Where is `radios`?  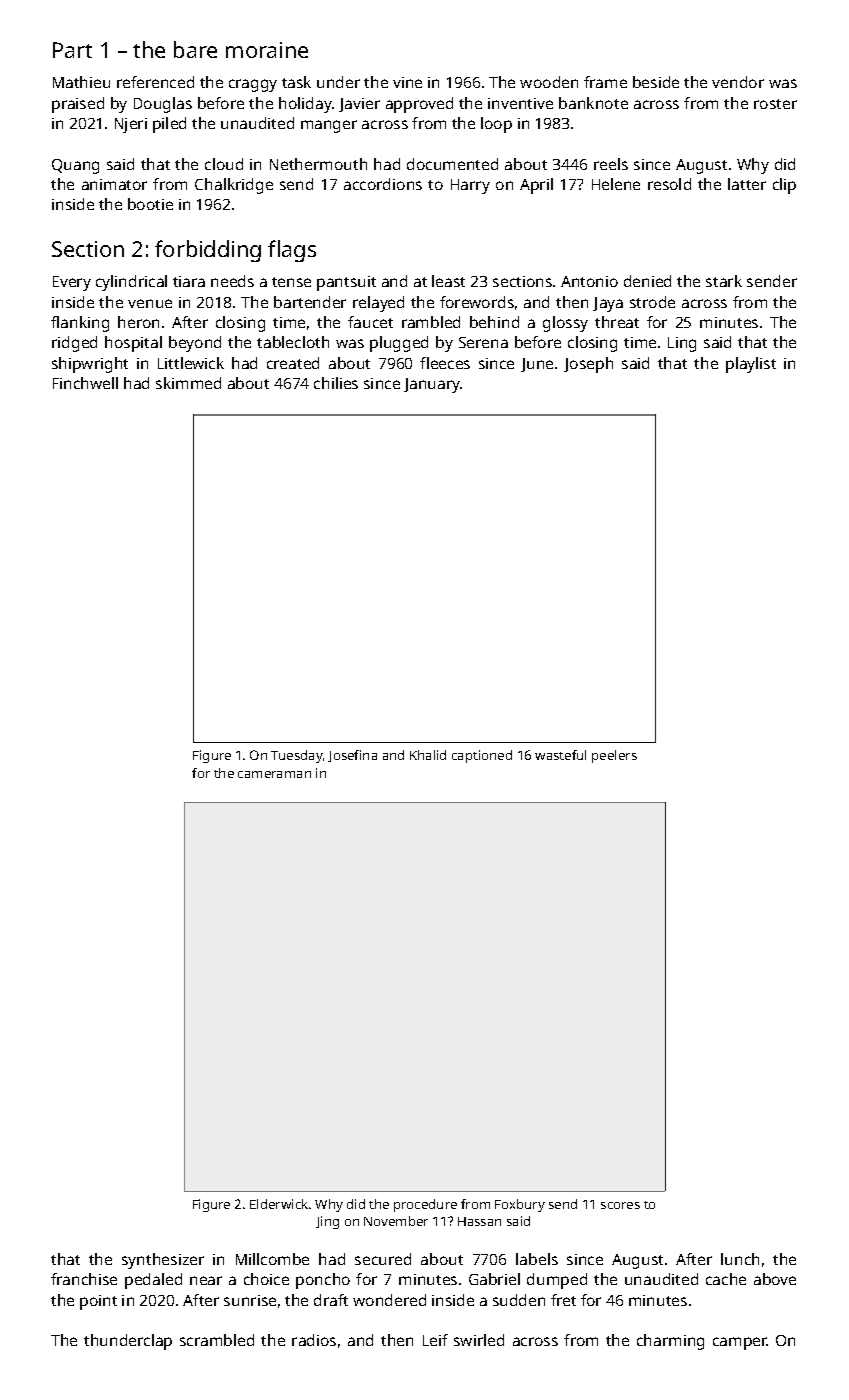
radios is located at coordinates (314, 1340).
